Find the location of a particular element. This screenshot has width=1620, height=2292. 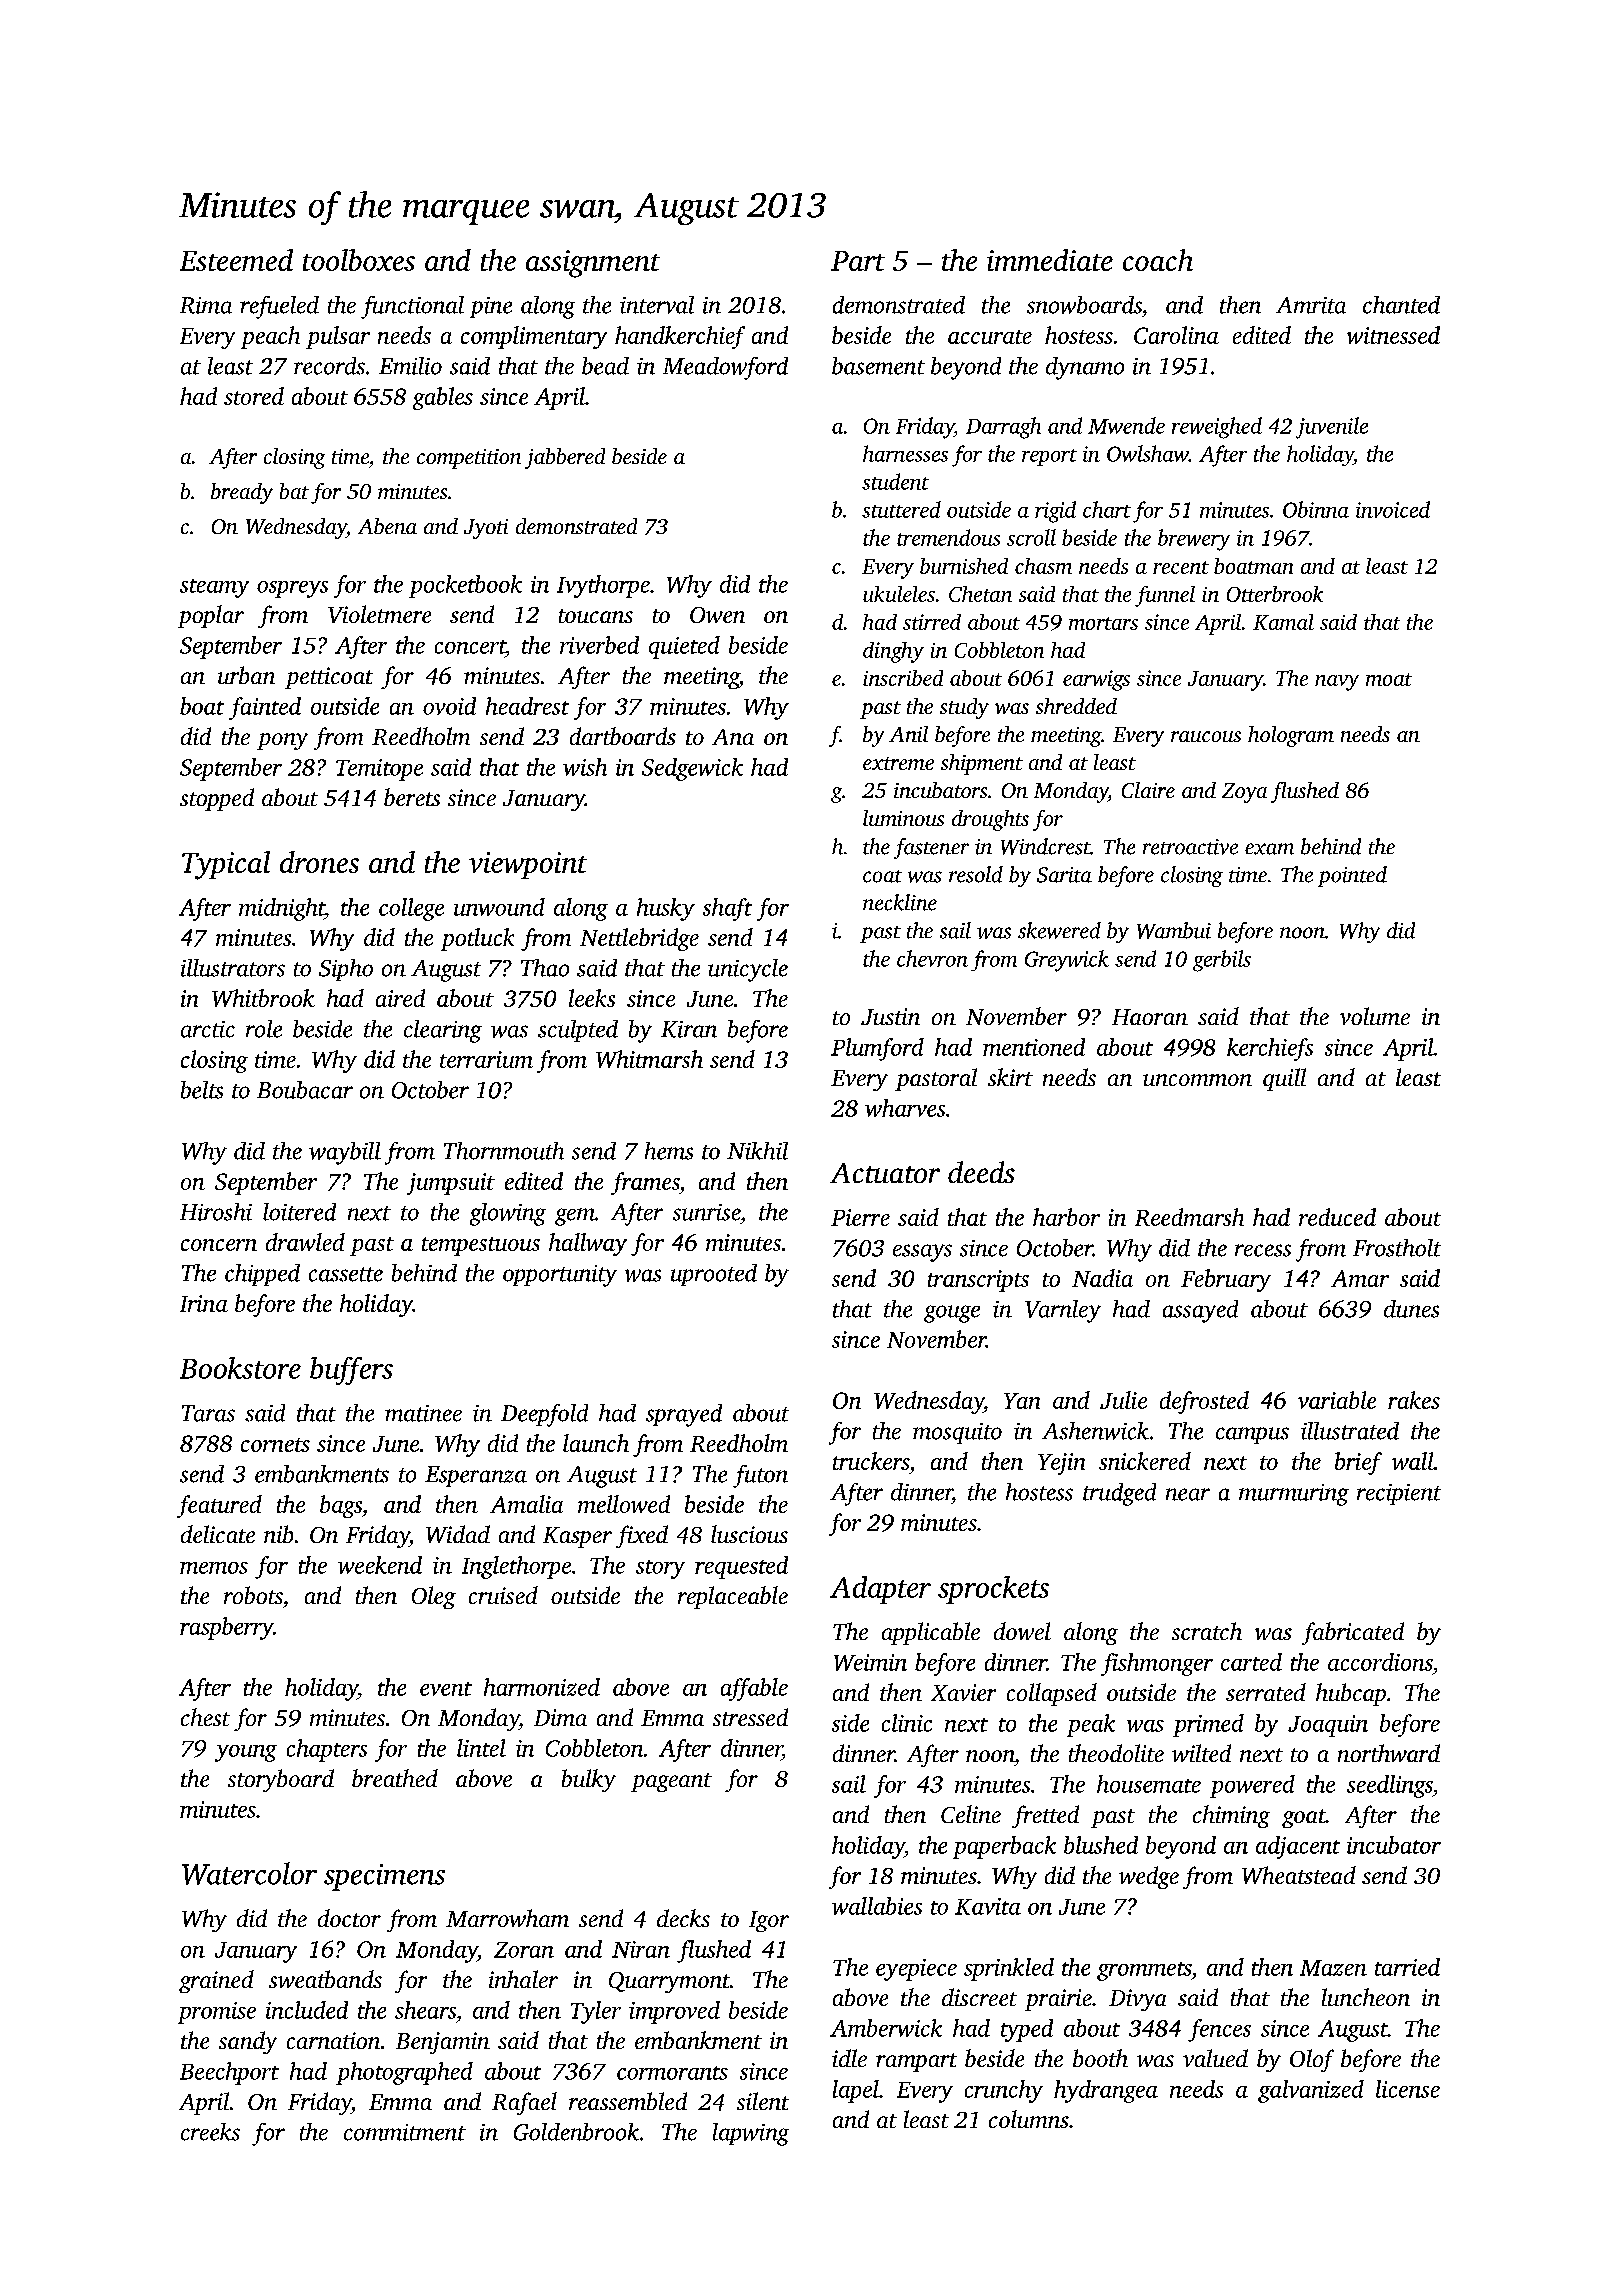

applicable is located at coordinates (931, 1633).
